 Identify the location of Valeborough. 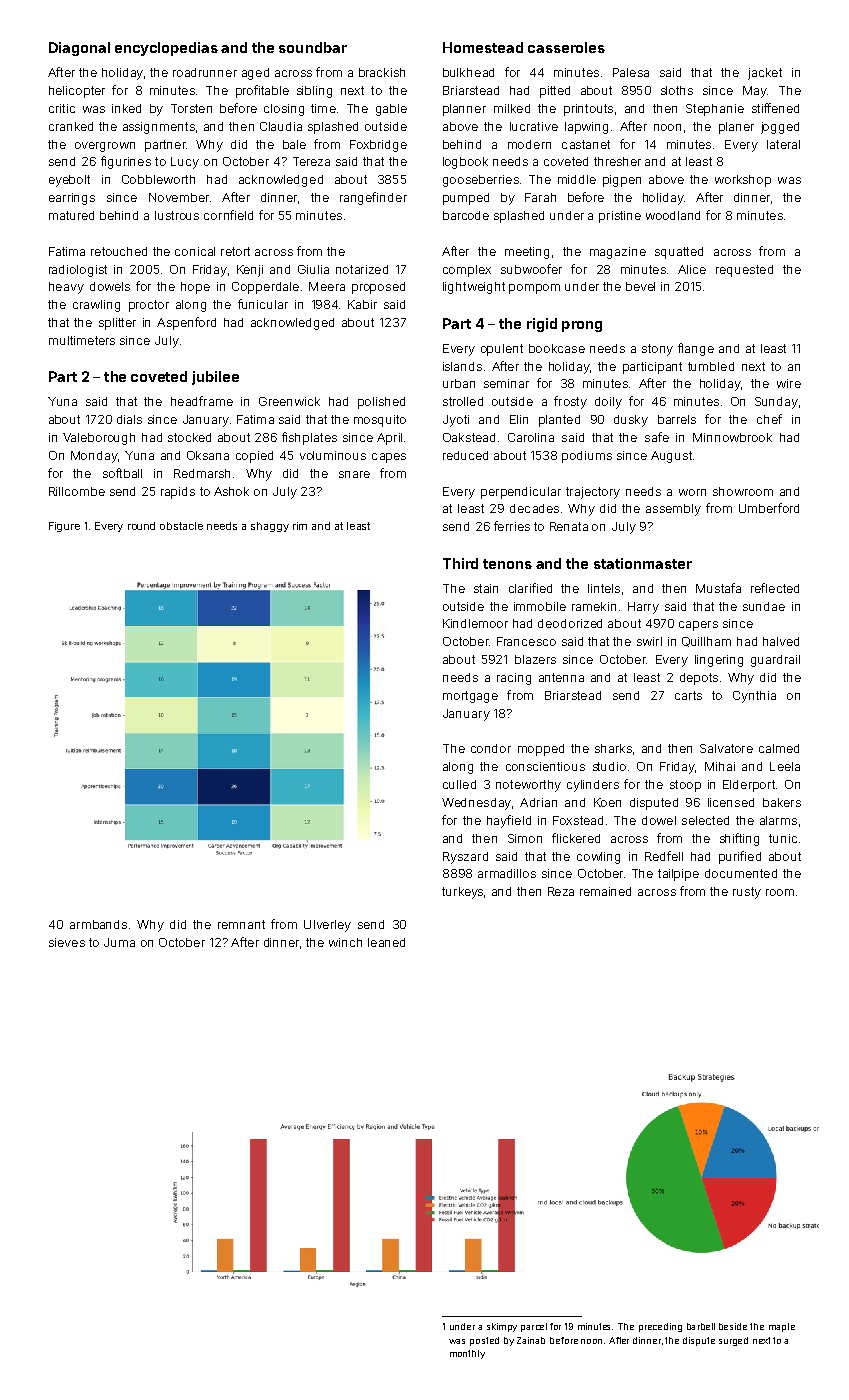
(99, 439).
